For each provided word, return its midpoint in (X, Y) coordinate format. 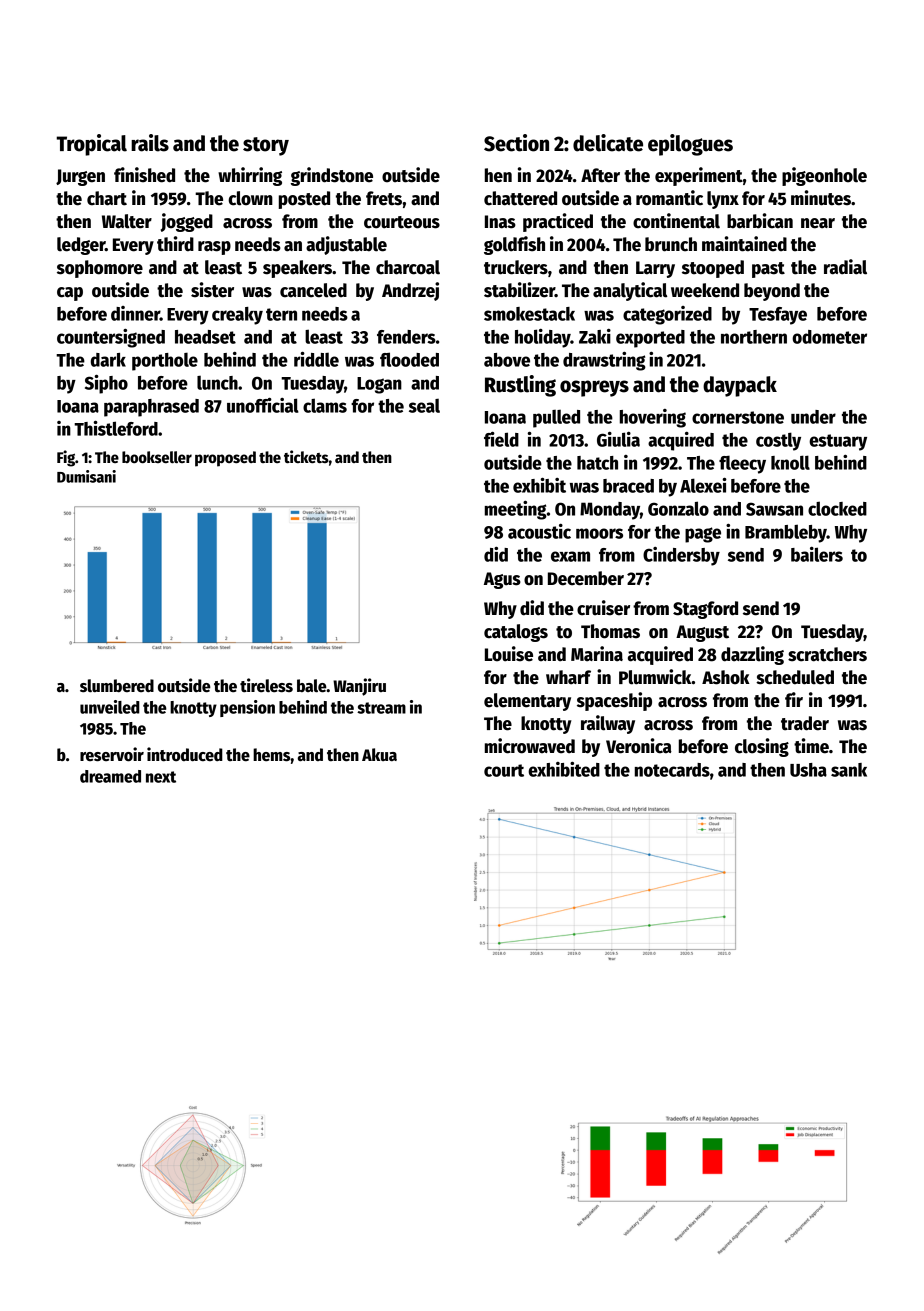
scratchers (827, 654)
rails (150, 143)
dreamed (110, 776)
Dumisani (86, 476)
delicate (608, 143)
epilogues (690, 145)
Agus (502, 580)
